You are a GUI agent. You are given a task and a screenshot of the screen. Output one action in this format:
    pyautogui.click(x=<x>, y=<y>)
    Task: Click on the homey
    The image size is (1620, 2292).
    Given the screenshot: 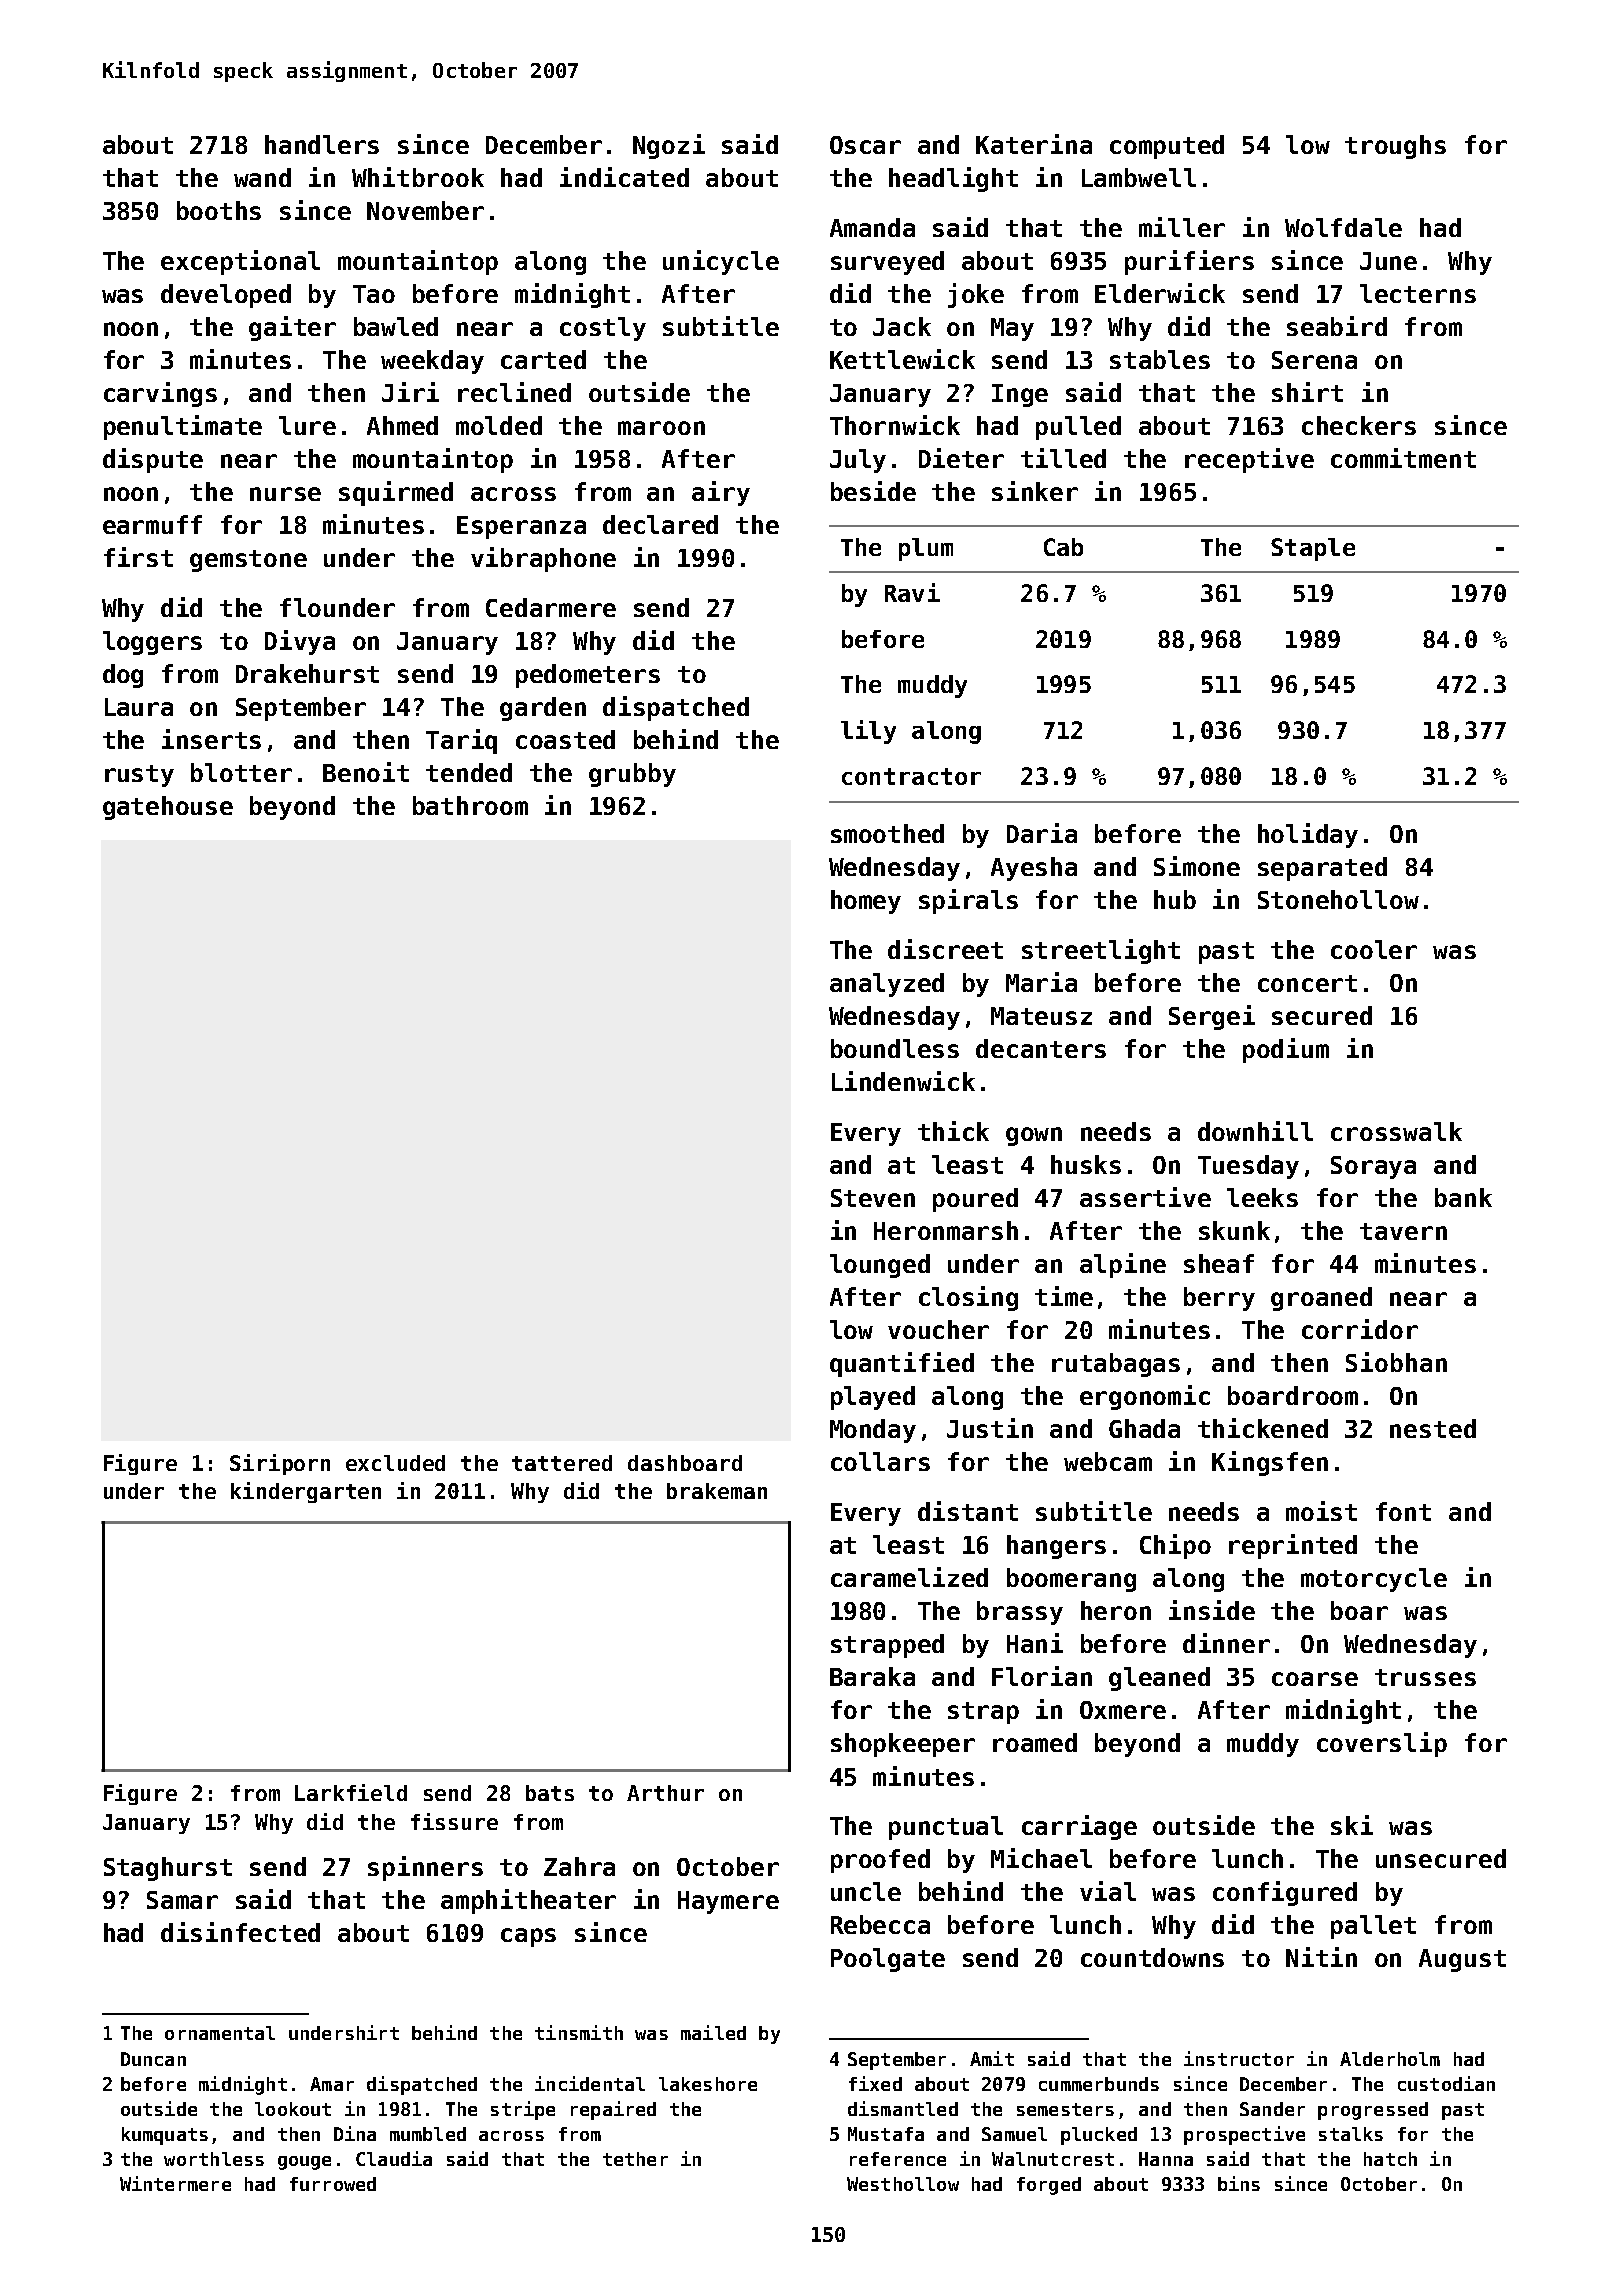 What is the action you would take?
    pyautogui.click(x=866, y=902)
